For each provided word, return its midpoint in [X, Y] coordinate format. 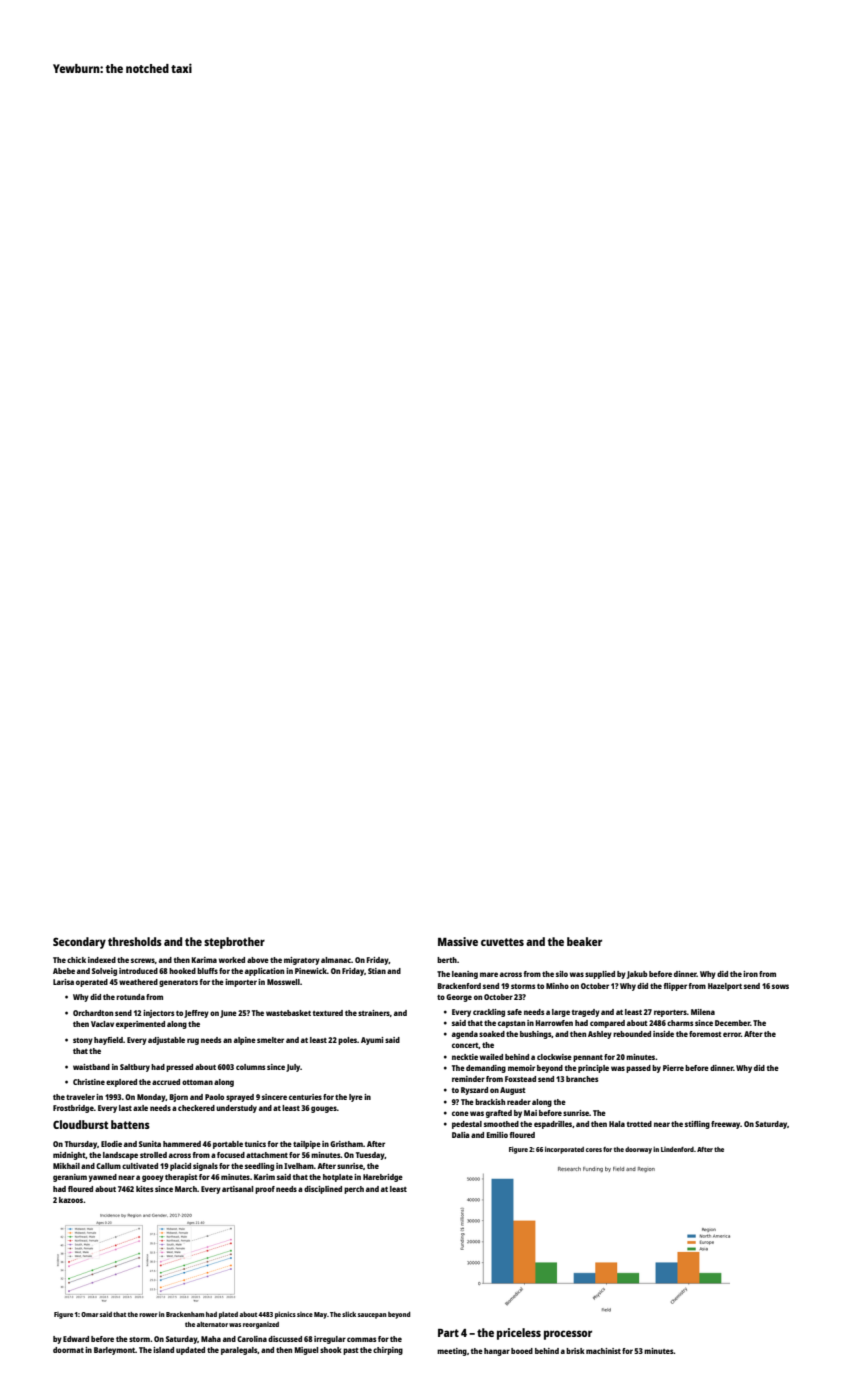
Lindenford [677, 1149]
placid [180, 1167]
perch [354, 1190]
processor [568, 1335]
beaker [584, 941]
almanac [336, 960]
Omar [90, 1314]
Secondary [79, 943]
